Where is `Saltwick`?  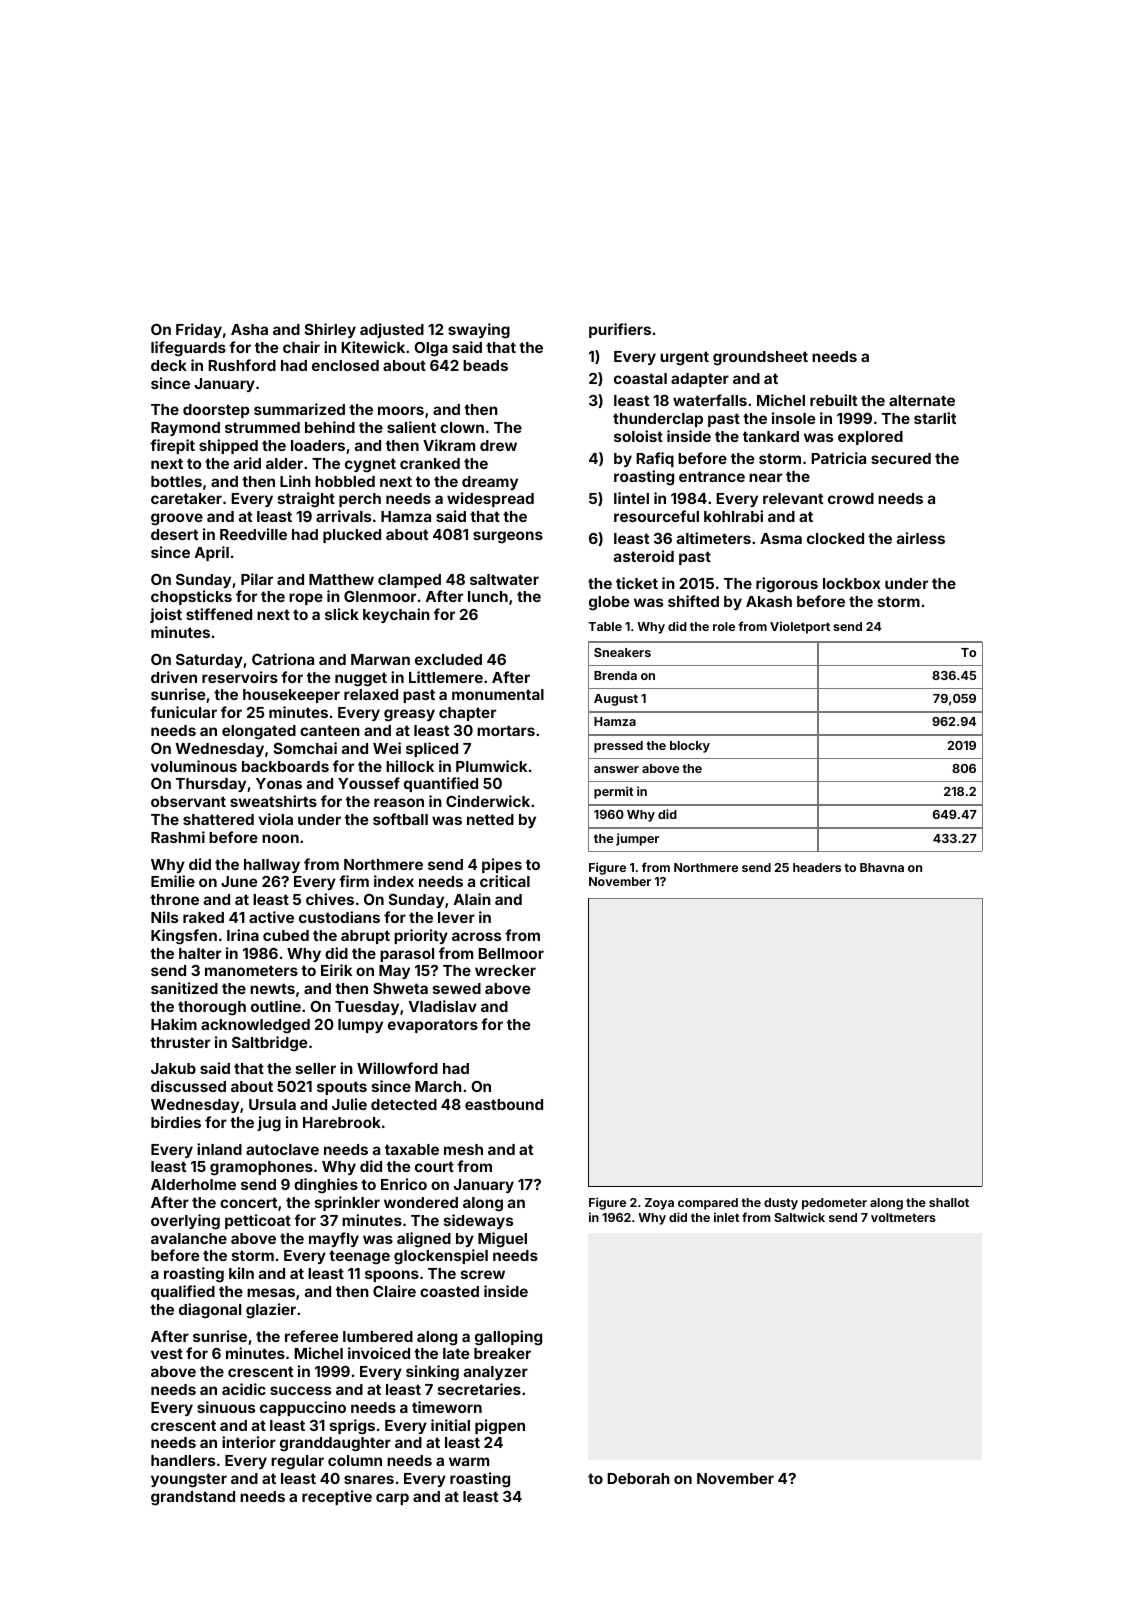 Saltwick is located at coordinates (799, 1217).
